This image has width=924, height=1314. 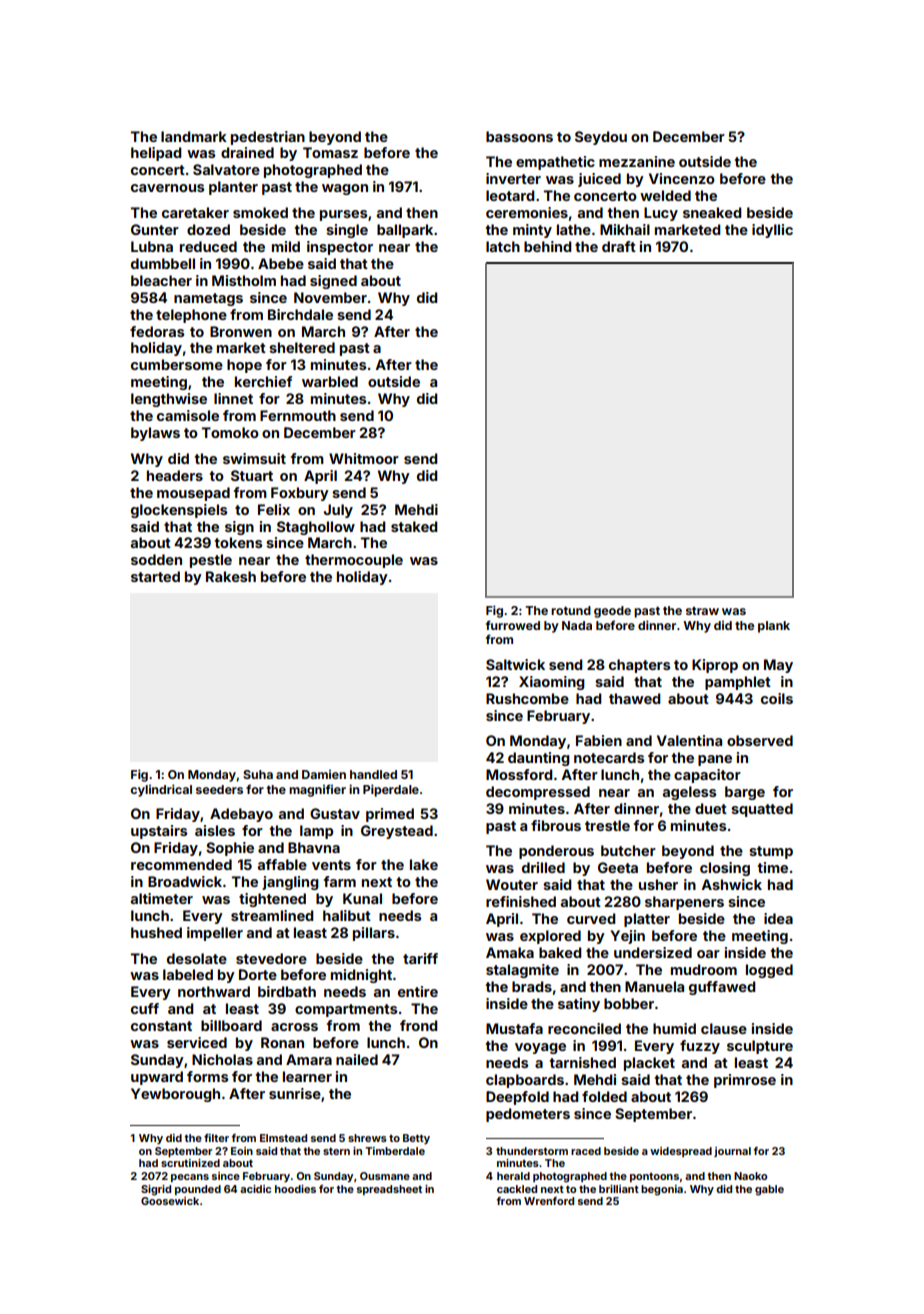 I want to click on Seydou, so click(x=601, y=138).
